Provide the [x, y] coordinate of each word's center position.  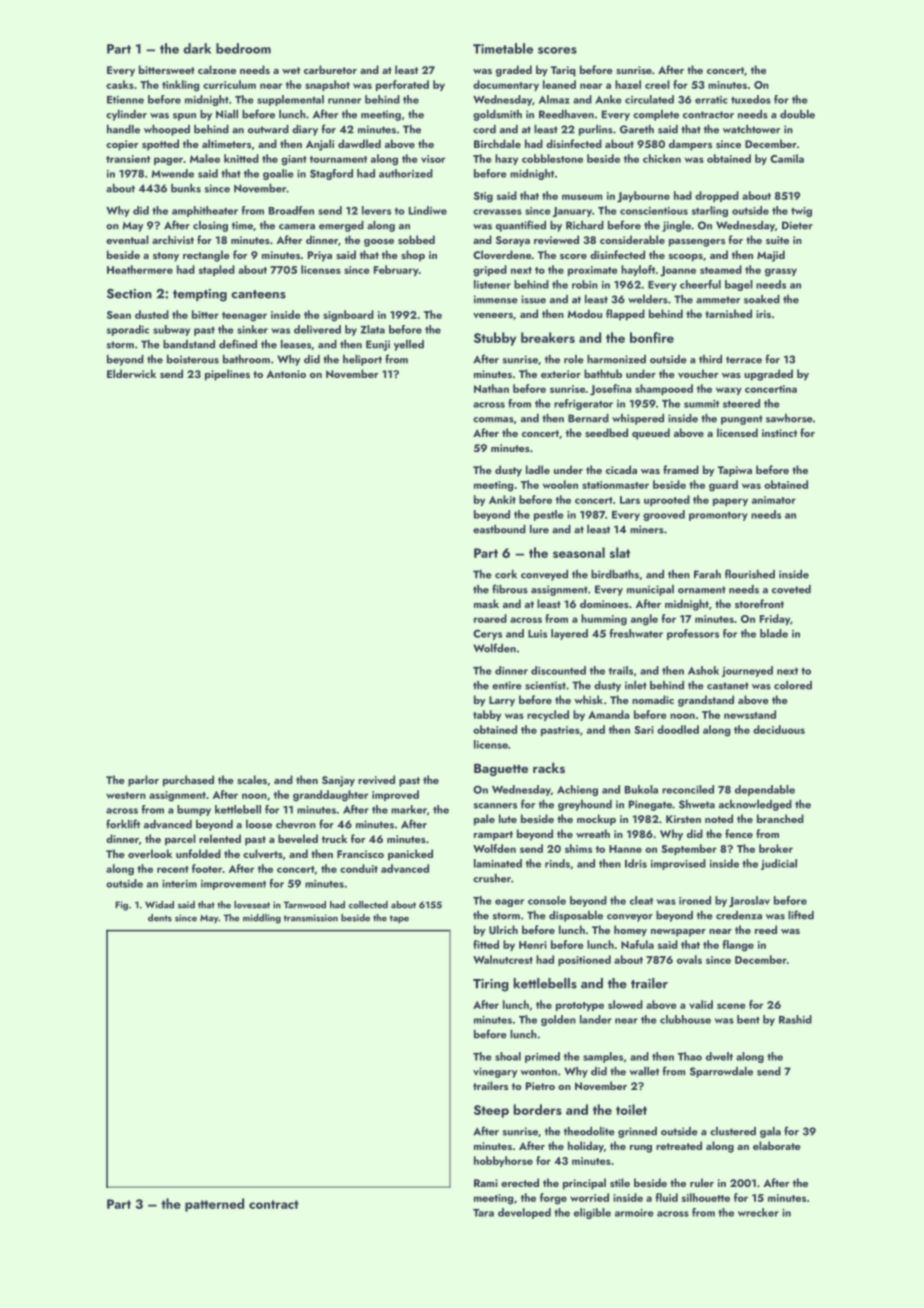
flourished [750, 574]
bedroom [243, 48]
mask [486, 603]
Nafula [637, 944]
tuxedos [751, 99]
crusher [492, 878]
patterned [214, 1205]
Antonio [286, 374]
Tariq [563, 71]
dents [160, 918]
